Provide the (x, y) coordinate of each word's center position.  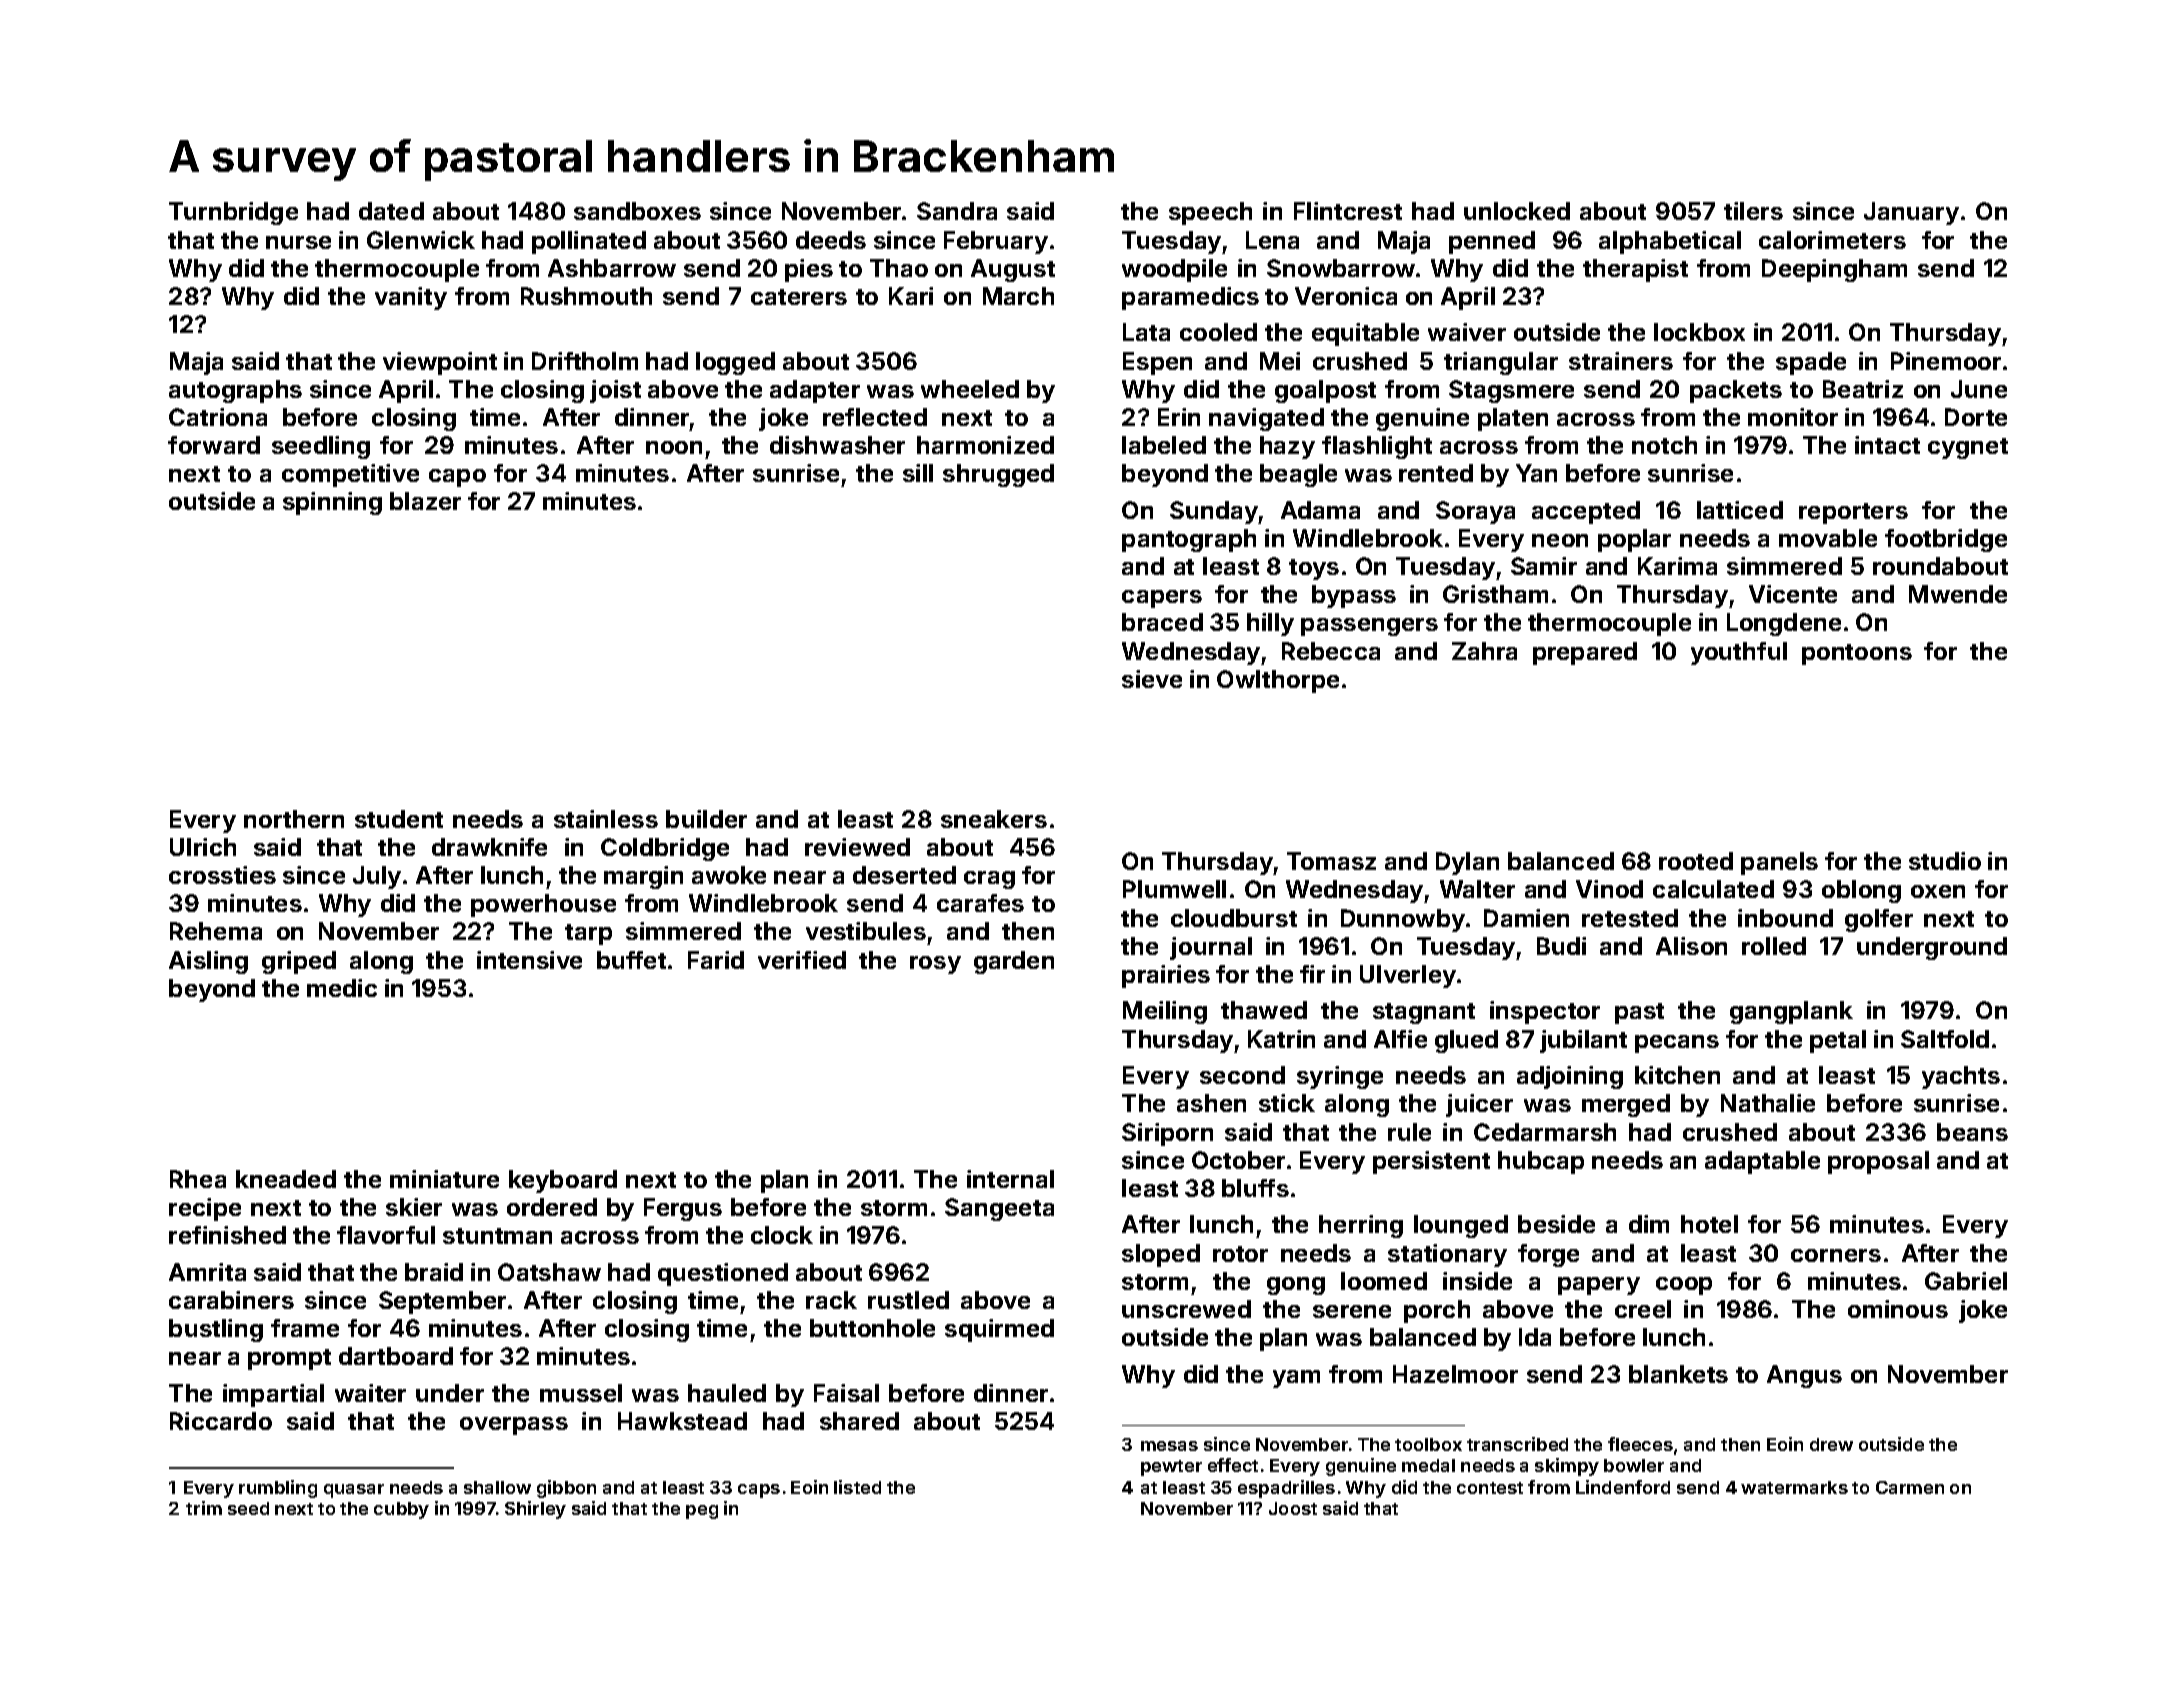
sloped (1161, 1255)
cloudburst (1234, 918)
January (1911, 213)
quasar (354, 1491)
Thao (899, 268)
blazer (425, 501)
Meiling (1165, 1012)
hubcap (1541, 1162)
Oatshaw (549, 1272)
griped (299, 962)
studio (1945, 861)
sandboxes (637, 211)
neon (1560, 540)
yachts (1961, 1077)
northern (294, 819)
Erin (1179, 417)
